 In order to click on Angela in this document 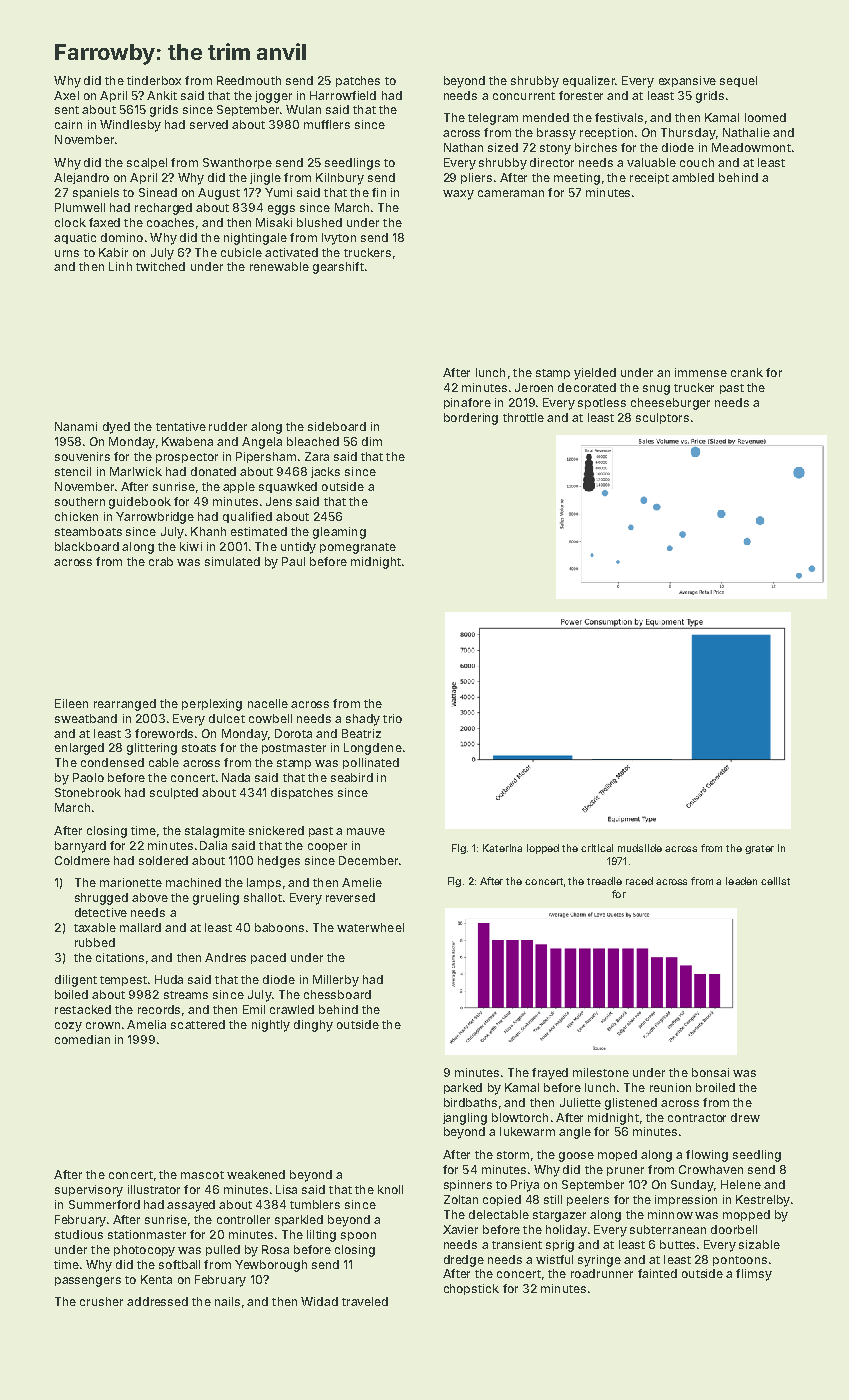, I will do `click(262, 443)`.
